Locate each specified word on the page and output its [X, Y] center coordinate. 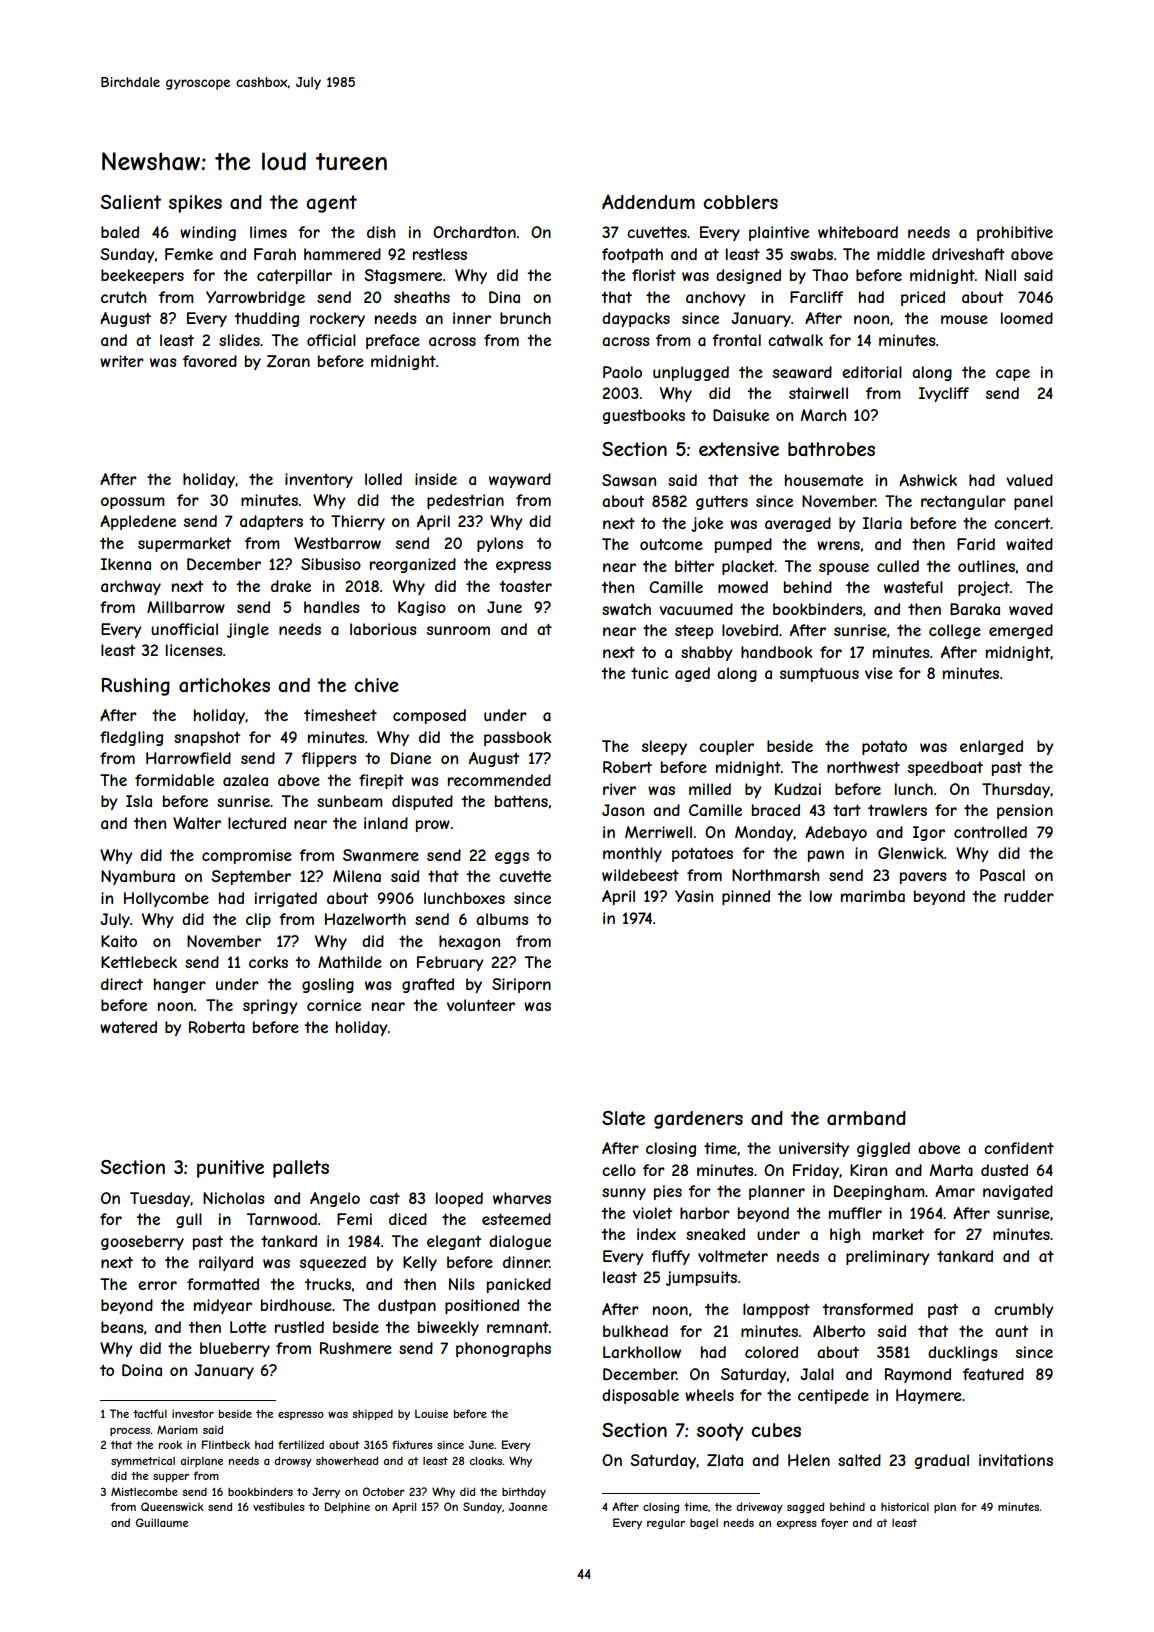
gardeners [698, 1120]
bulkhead [635, 1331]
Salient [130, 202]
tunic [649, 673]
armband [866, 1118]
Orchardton [474, 232]
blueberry [235, 1349]
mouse [964, 319]
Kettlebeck [139, 962]
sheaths [422, 297]
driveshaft [968, 254]
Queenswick [172, 1506]
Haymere [929, 1396]
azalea [245, 780]
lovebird [750, 630]
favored [210, 361]
